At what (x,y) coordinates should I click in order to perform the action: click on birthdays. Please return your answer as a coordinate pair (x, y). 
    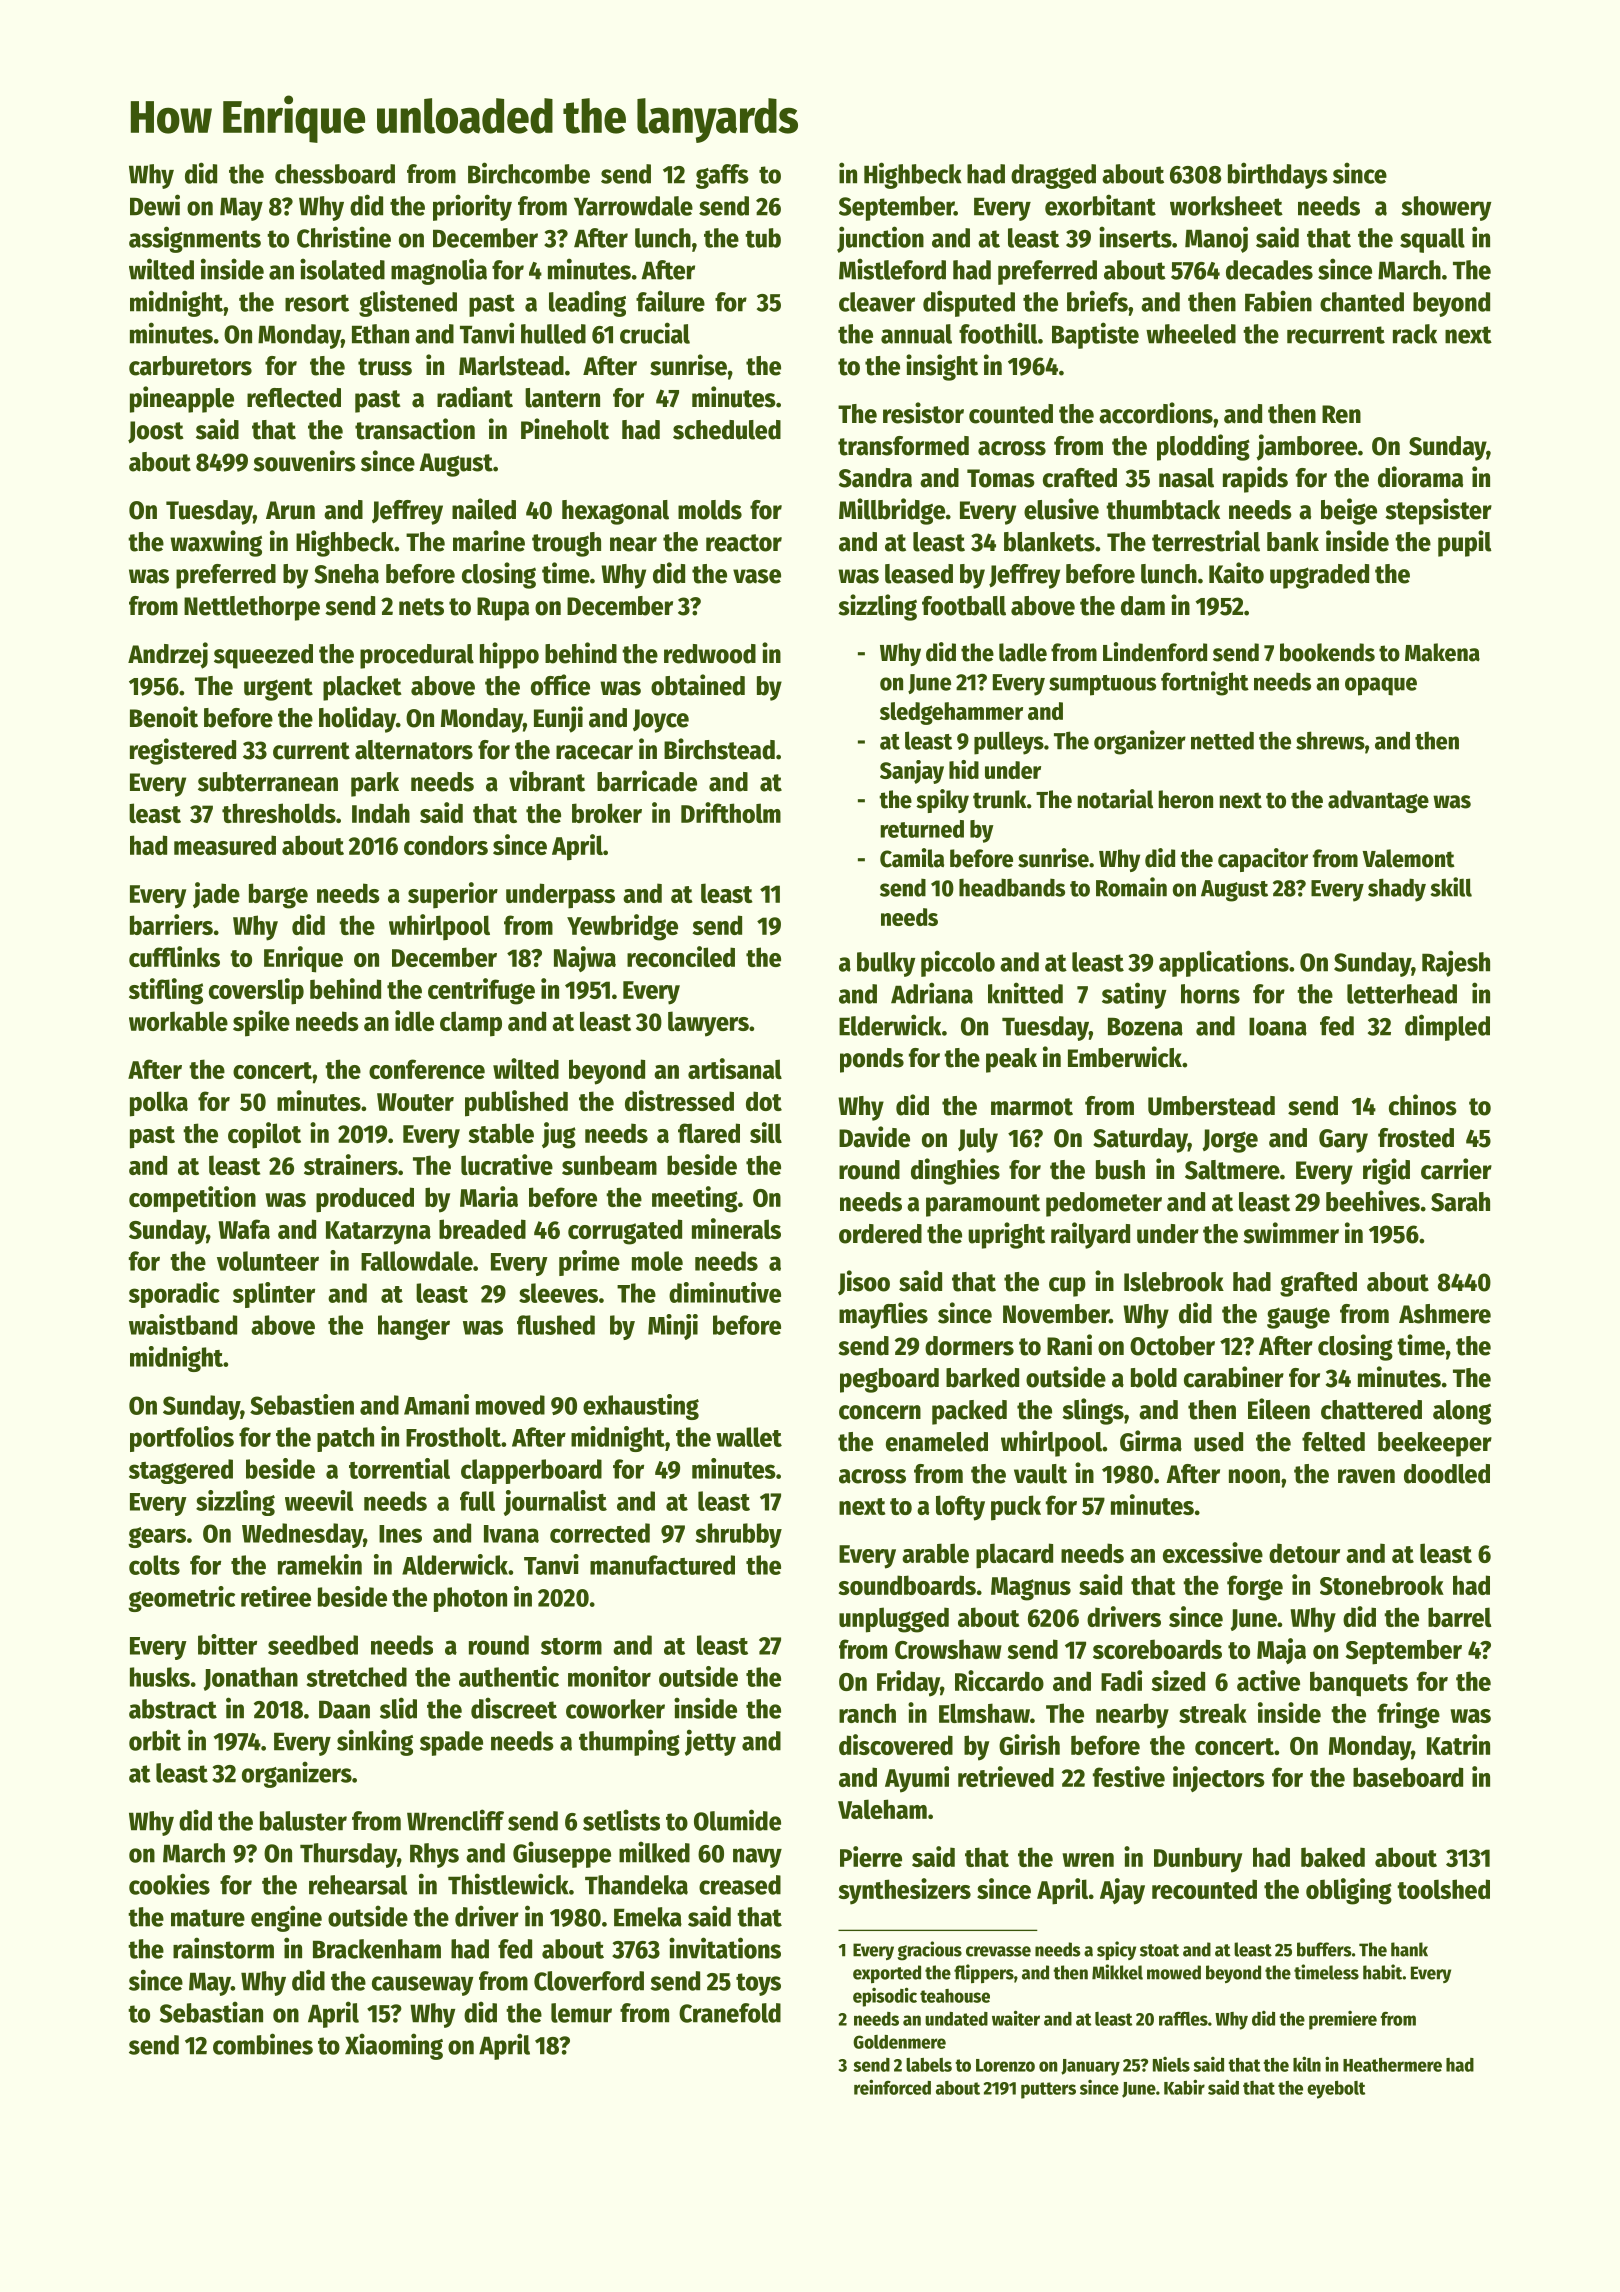
    Looking at the image, I should click on (1278, 175).
